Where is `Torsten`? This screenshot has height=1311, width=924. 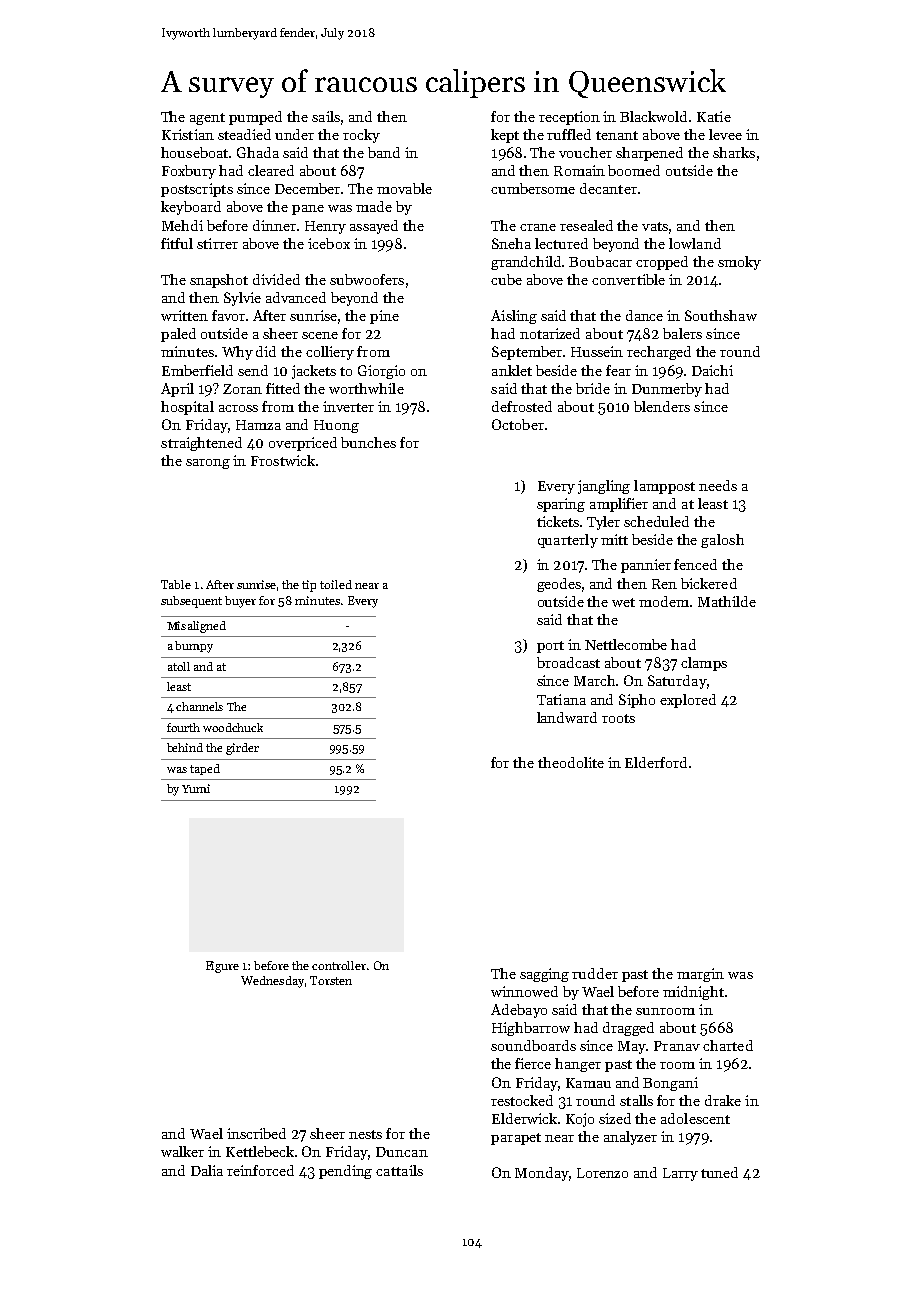
Torsten is located at coordinates (331, 980).
